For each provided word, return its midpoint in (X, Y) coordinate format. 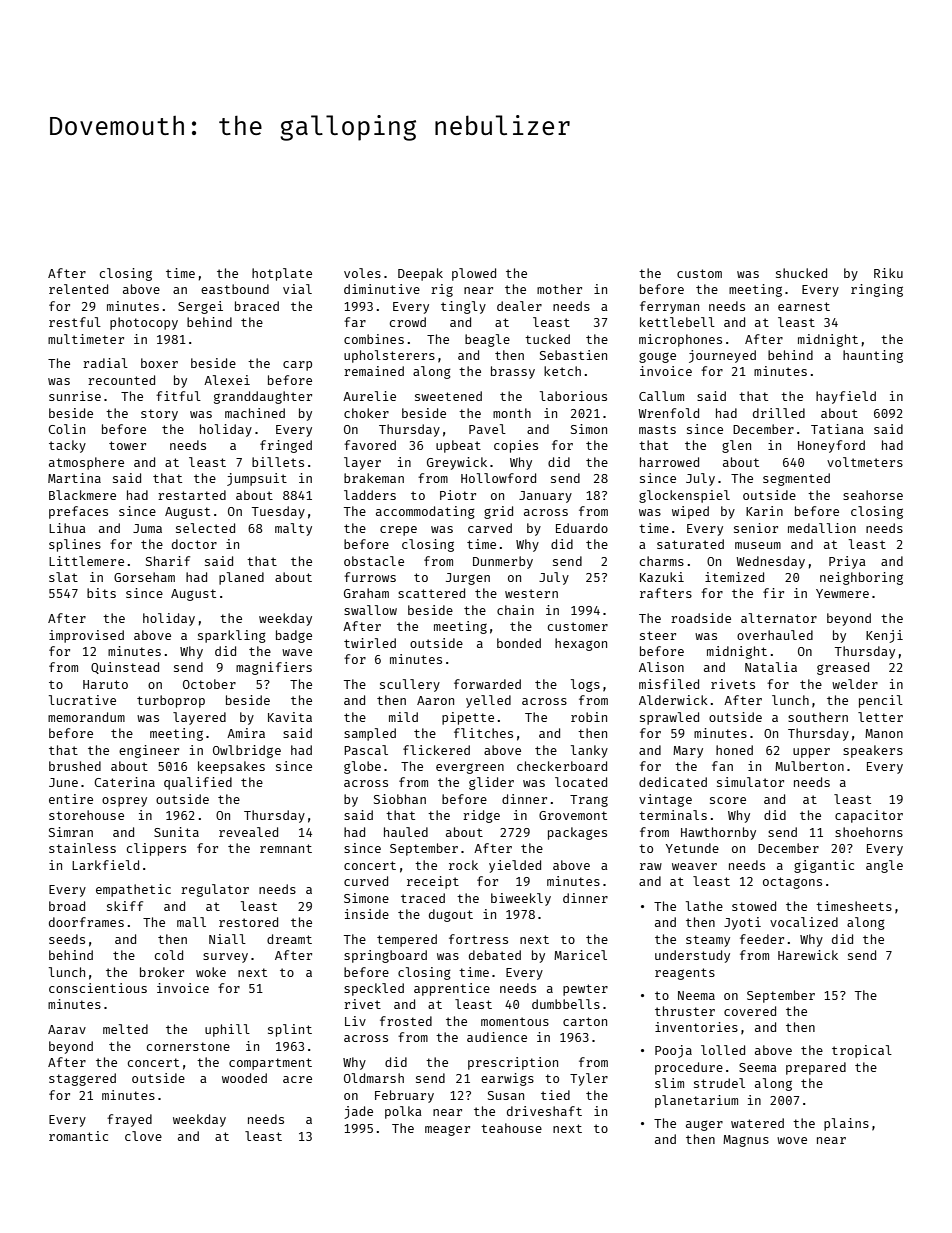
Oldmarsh (374, 1078)
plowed (474, 274)
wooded (244, 1078)
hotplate (282, 274)
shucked (801, 273)
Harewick (808, 955)
